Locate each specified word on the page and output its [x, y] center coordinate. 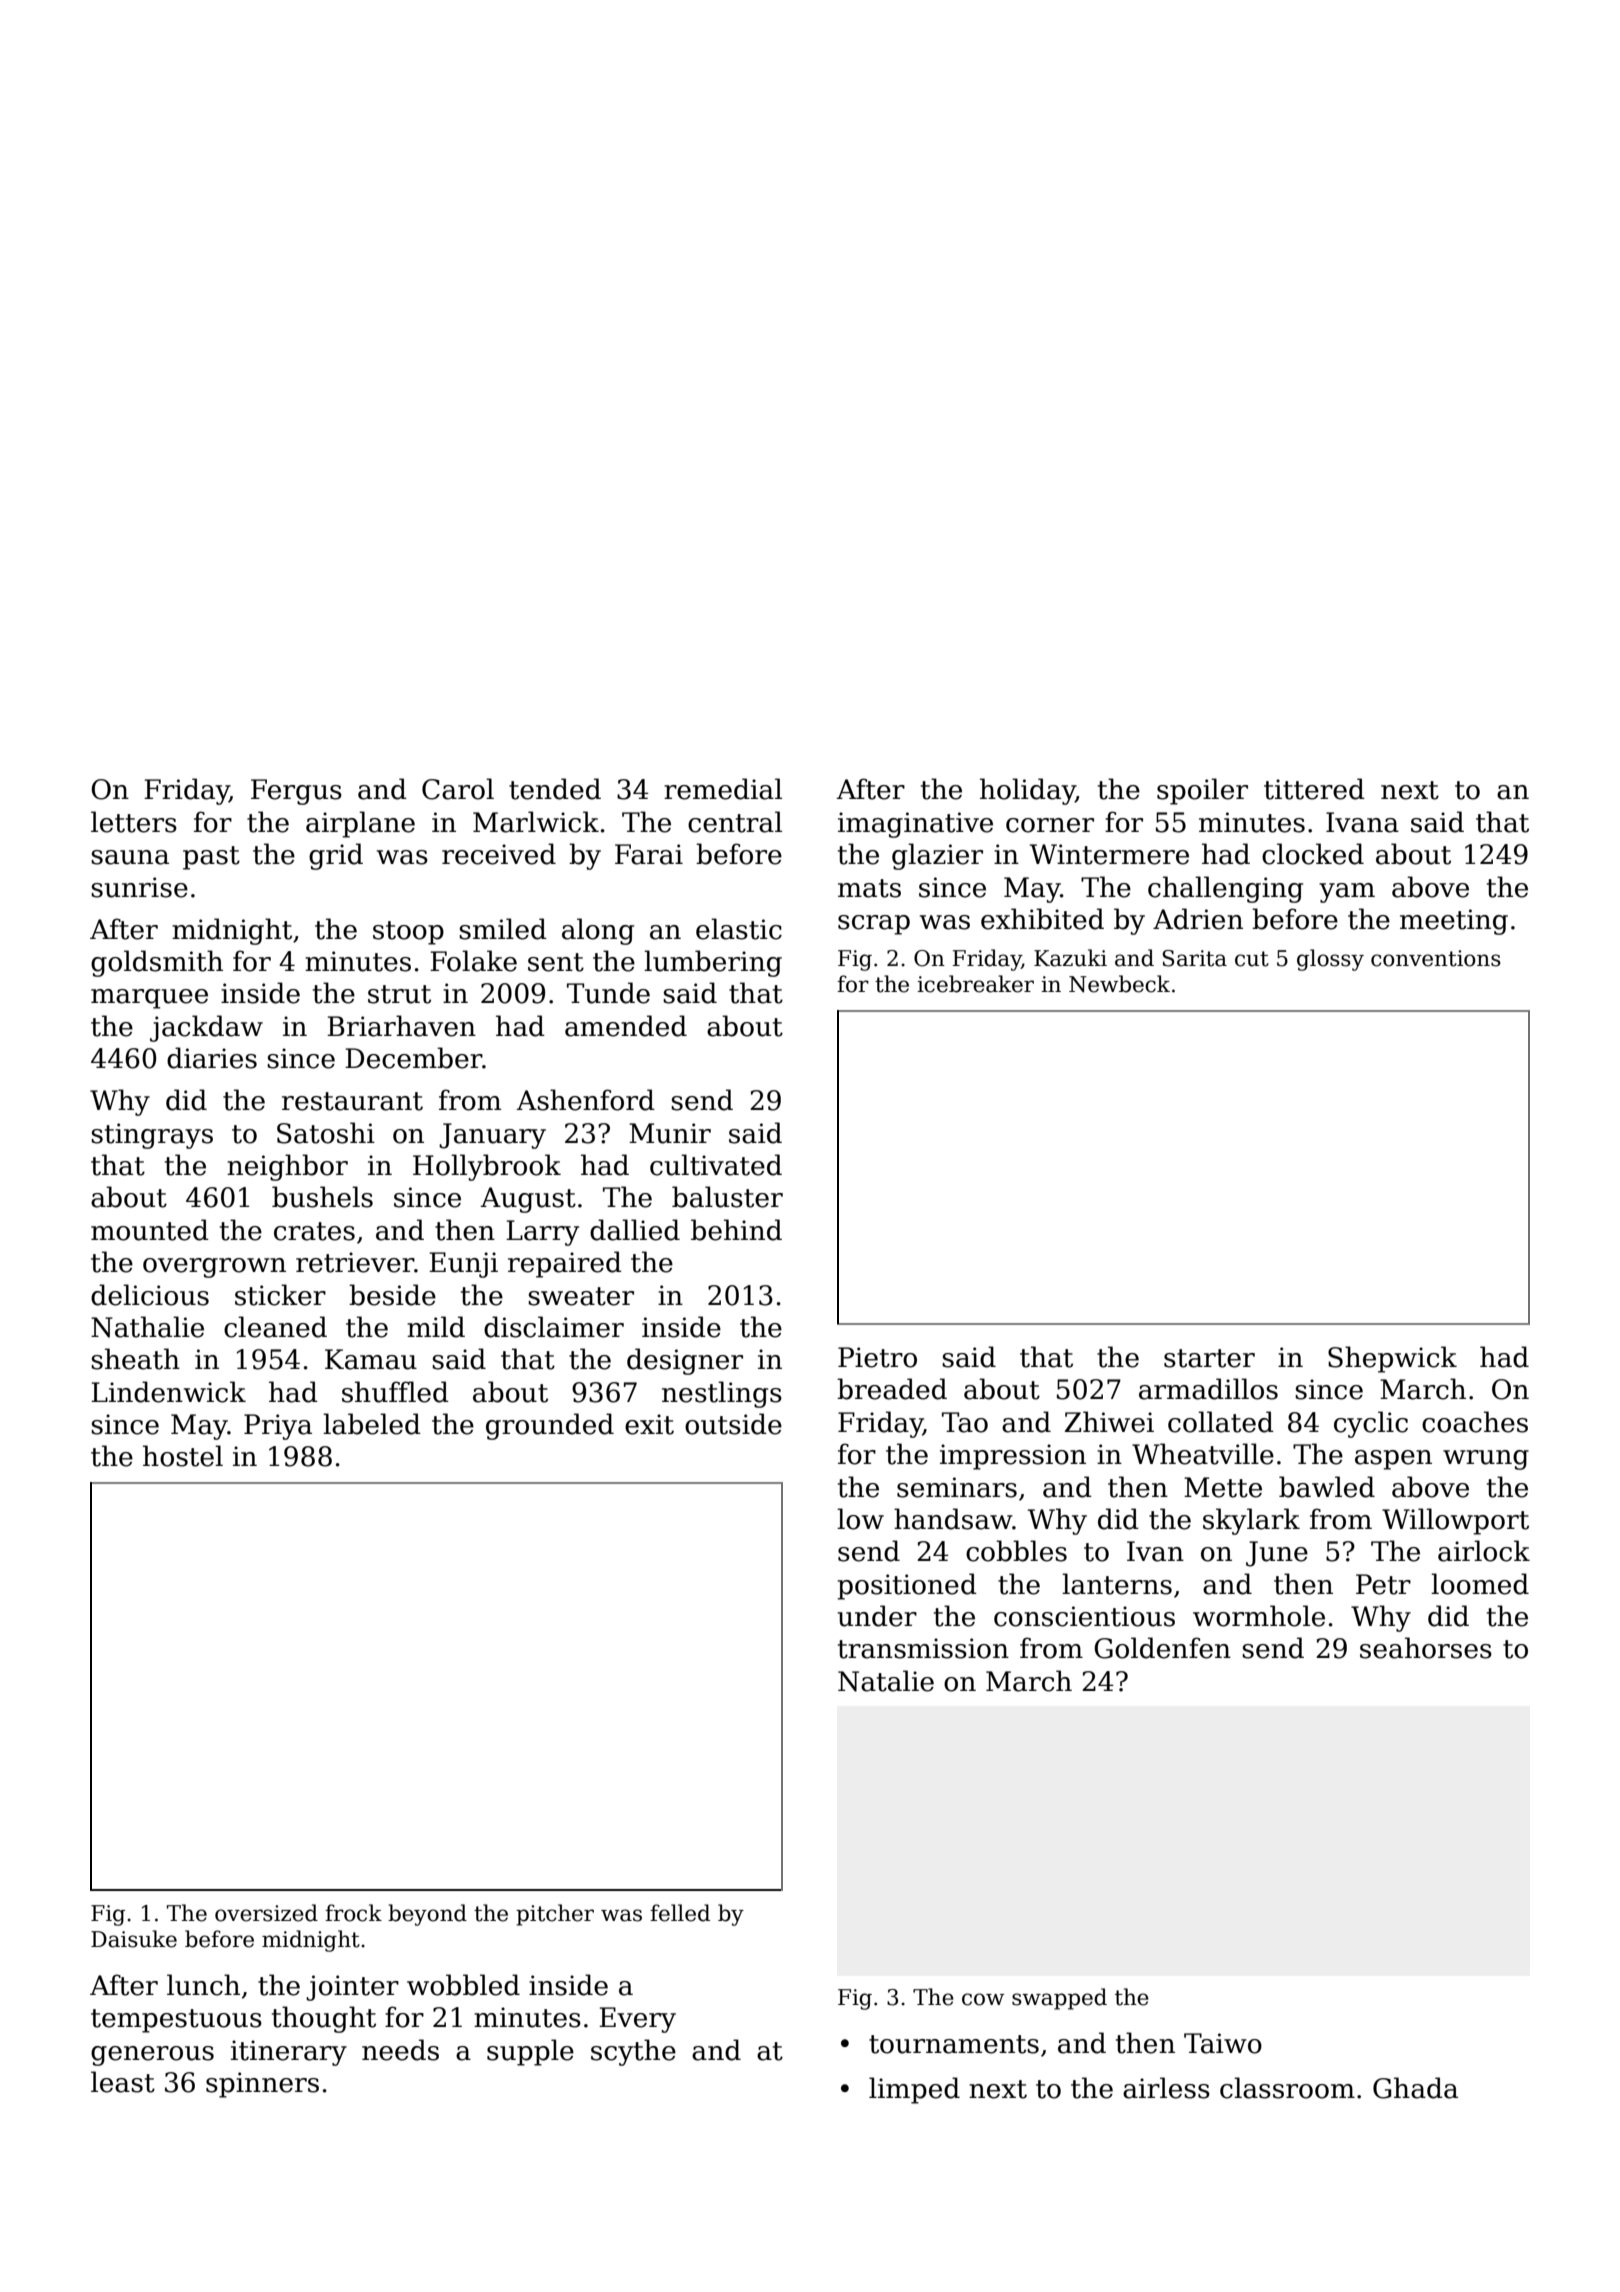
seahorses [1426, 1648]
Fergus [296, 792]
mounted [150, 1230]
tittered [1314, 789]
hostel [183, 1456]
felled [680, 1913]
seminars [957, 1487]
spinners [262, 2085]
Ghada [1415, 2088]
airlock [1484, 1551]
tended [555, 789]
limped [914, 2090]
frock [353, 1913]
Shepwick [1392, 1359]
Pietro [877, 1357]
